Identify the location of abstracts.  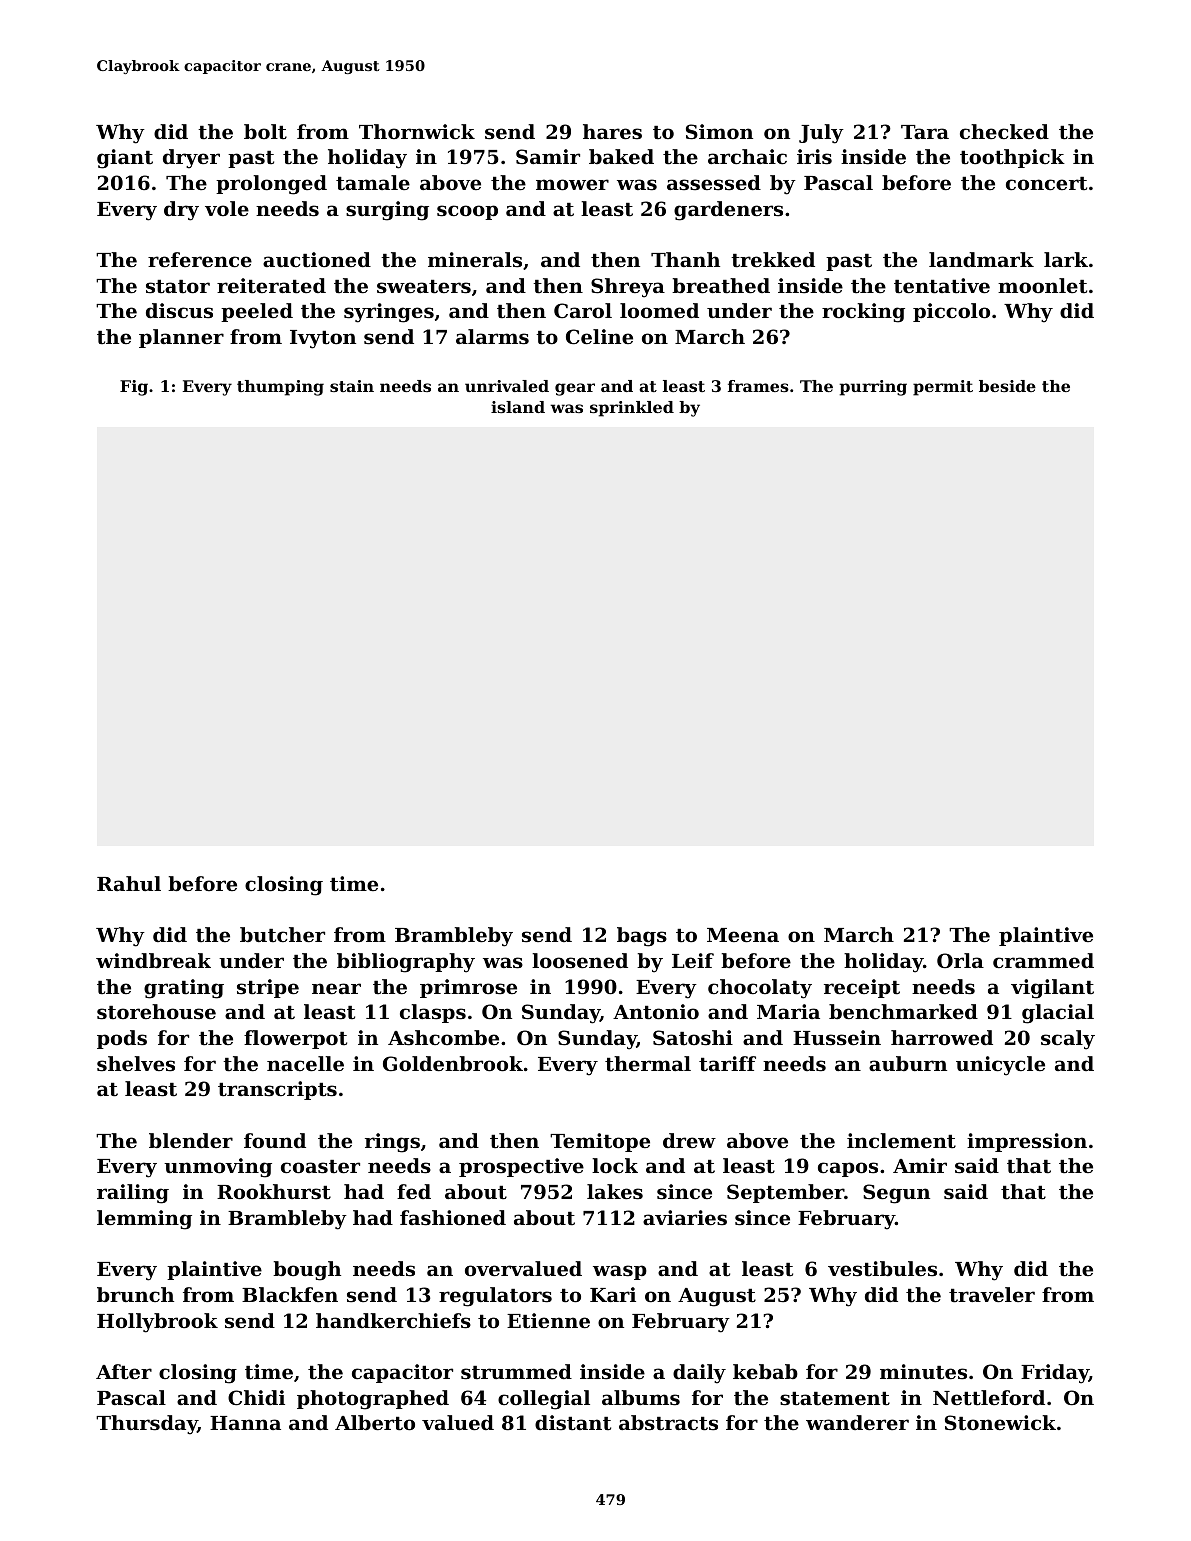
(668, 1423).
